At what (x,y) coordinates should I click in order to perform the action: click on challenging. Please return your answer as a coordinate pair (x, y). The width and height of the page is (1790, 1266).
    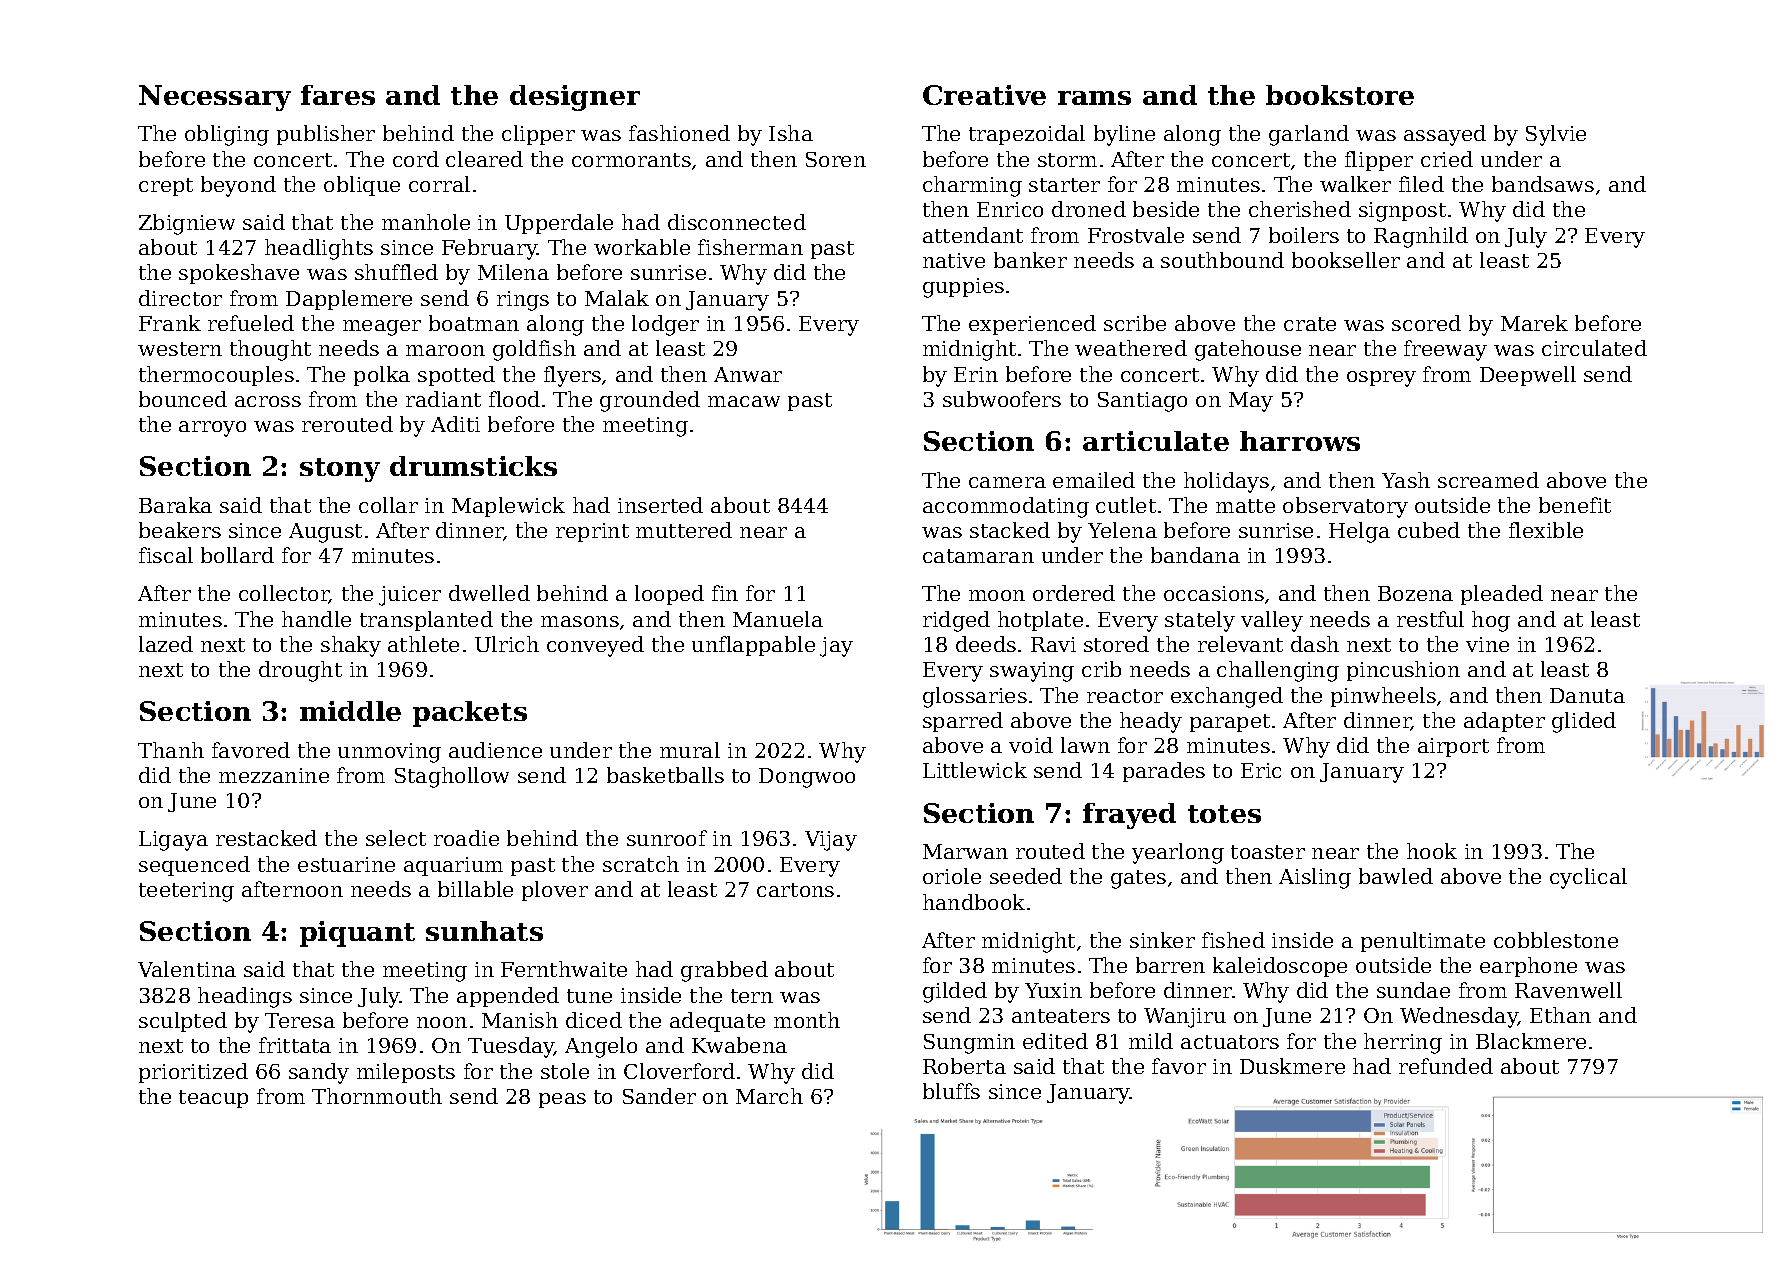
    Looking at the image, I should click on (1278, 671).
